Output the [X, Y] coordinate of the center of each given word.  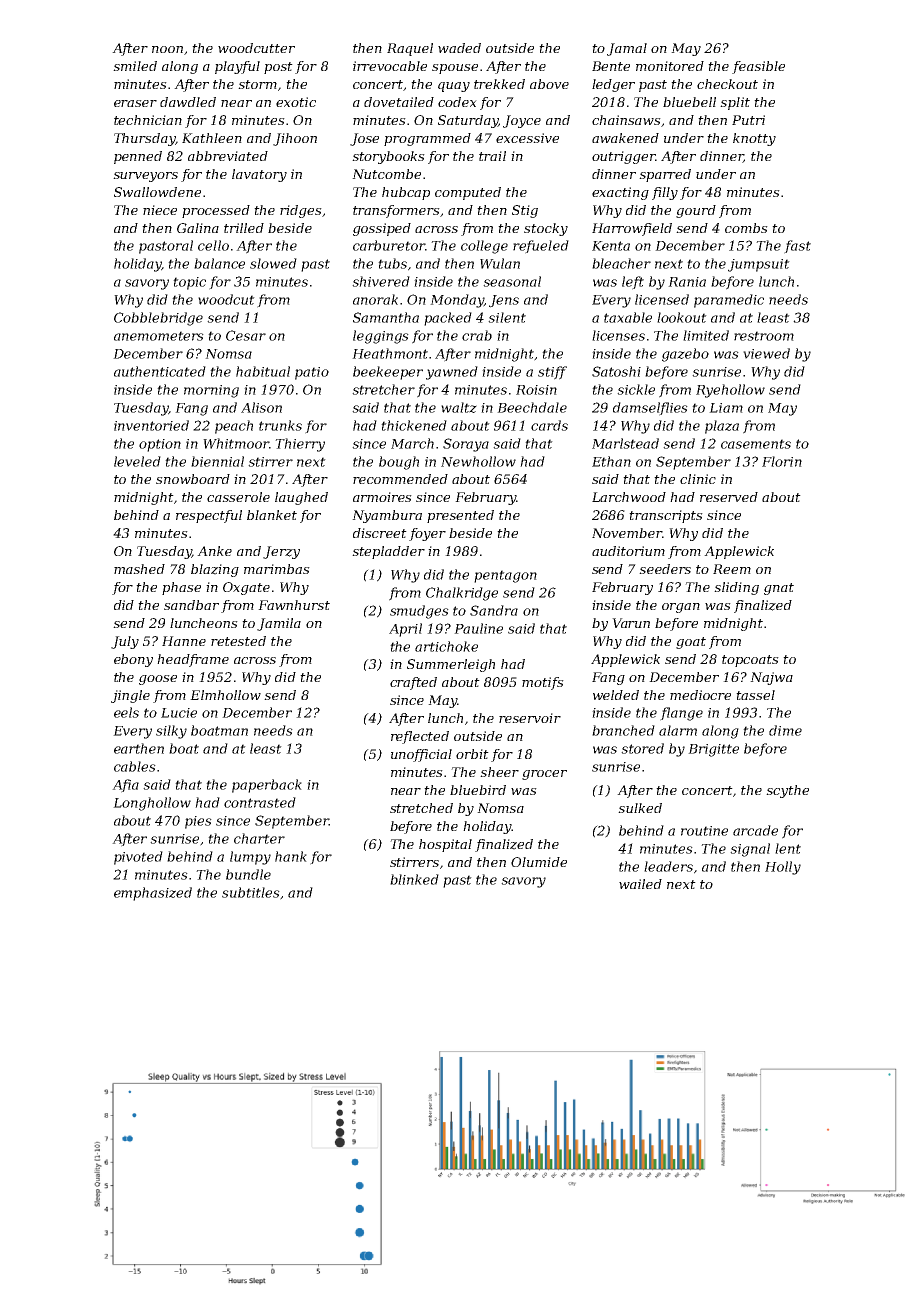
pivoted [138, 858]
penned [138, 157]
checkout [727, 84]
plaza [722, 427]
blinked [414, 879]
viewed [766, 353]
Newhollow [478, 461]
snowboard [193, 479]
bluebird [478, 790]
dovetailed [399, 102]
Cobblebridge [158, 319]
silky [171, 732]
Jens [504, 301]
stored [642, 748]
